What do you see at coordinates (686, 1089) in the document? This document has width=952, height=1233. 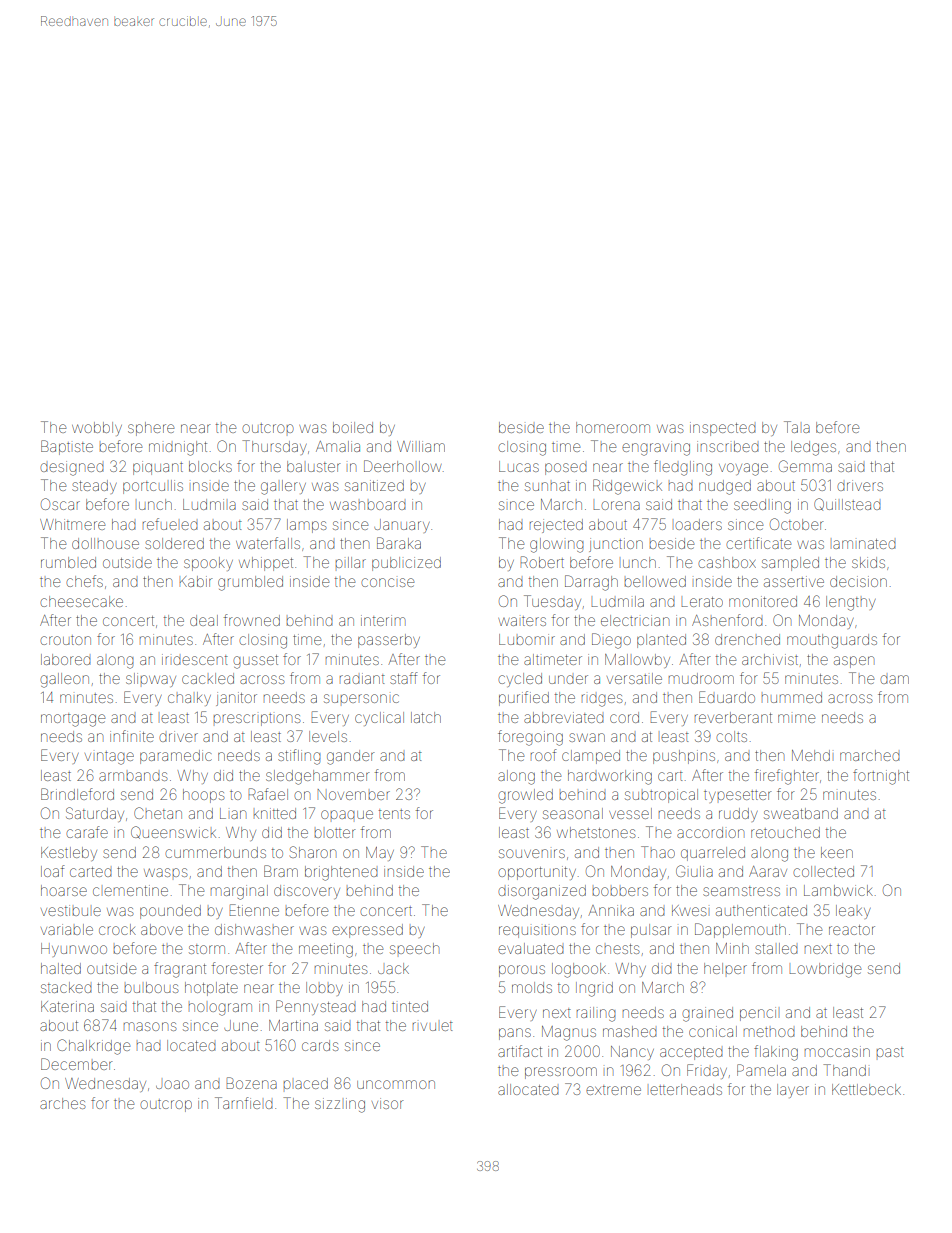 I see `letterheads` at bounding box center [686, 1089].
